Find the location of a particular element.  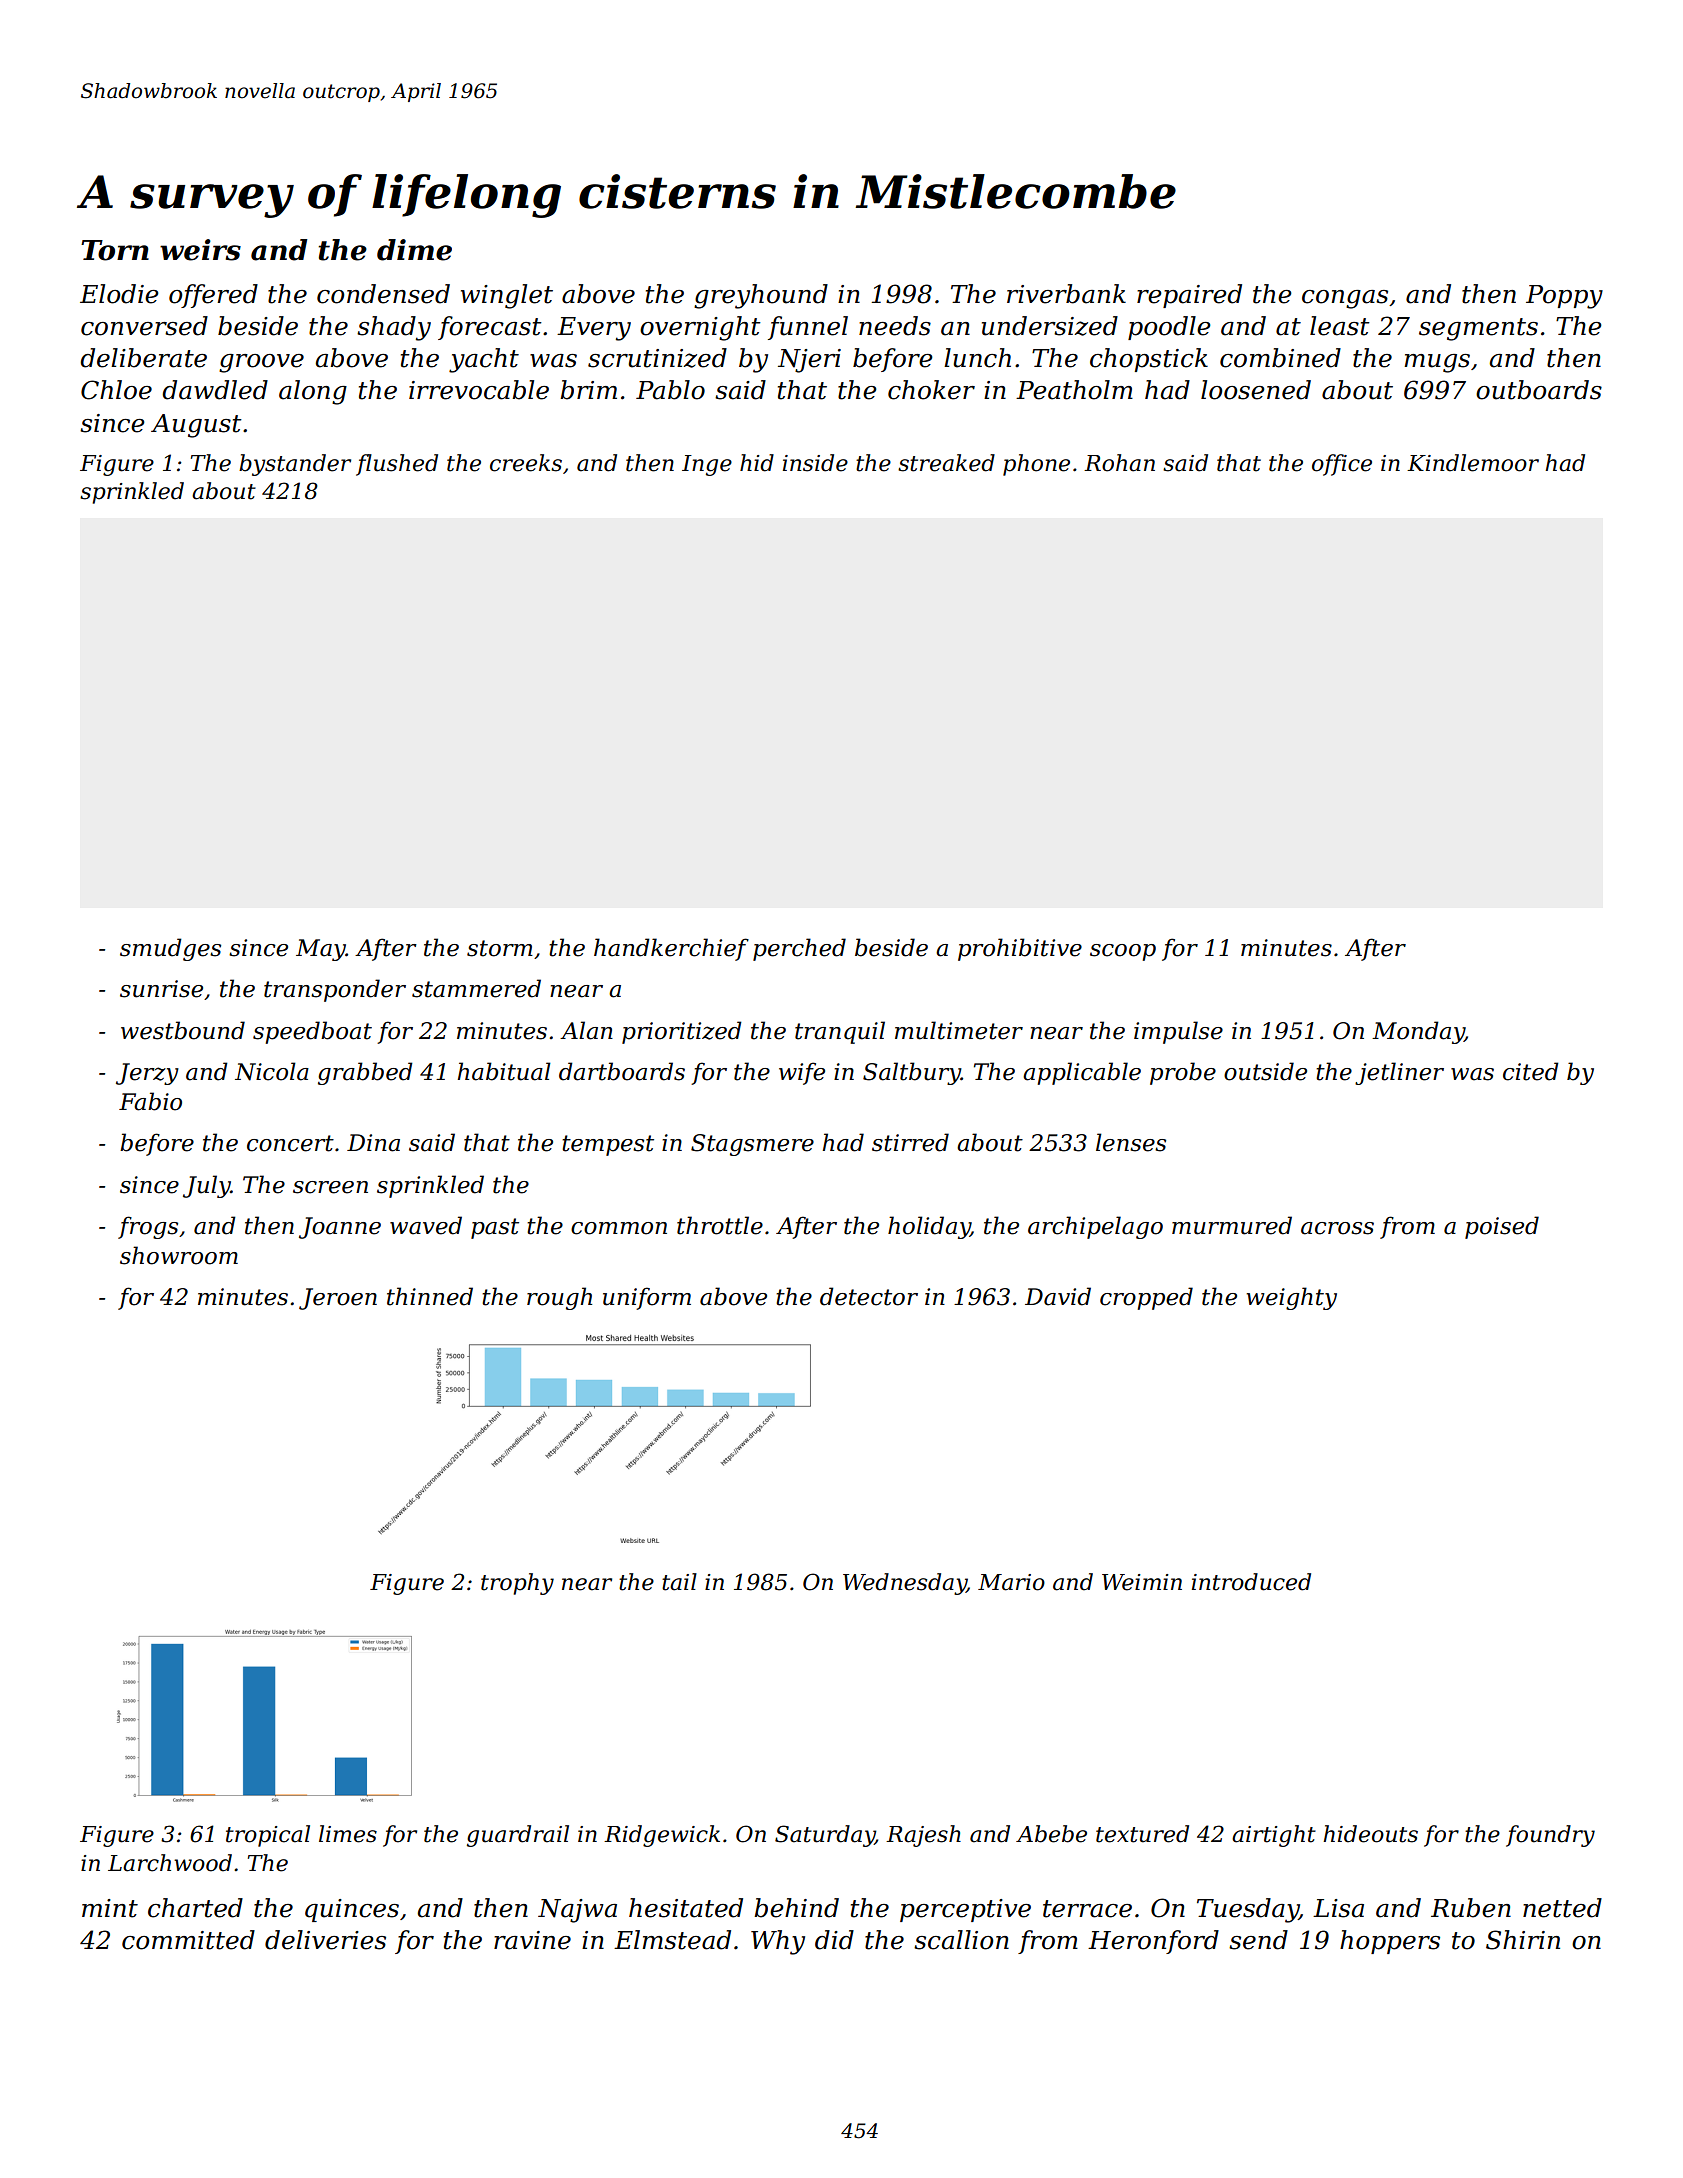

prioritized is located at coordinates (682, 1032).
